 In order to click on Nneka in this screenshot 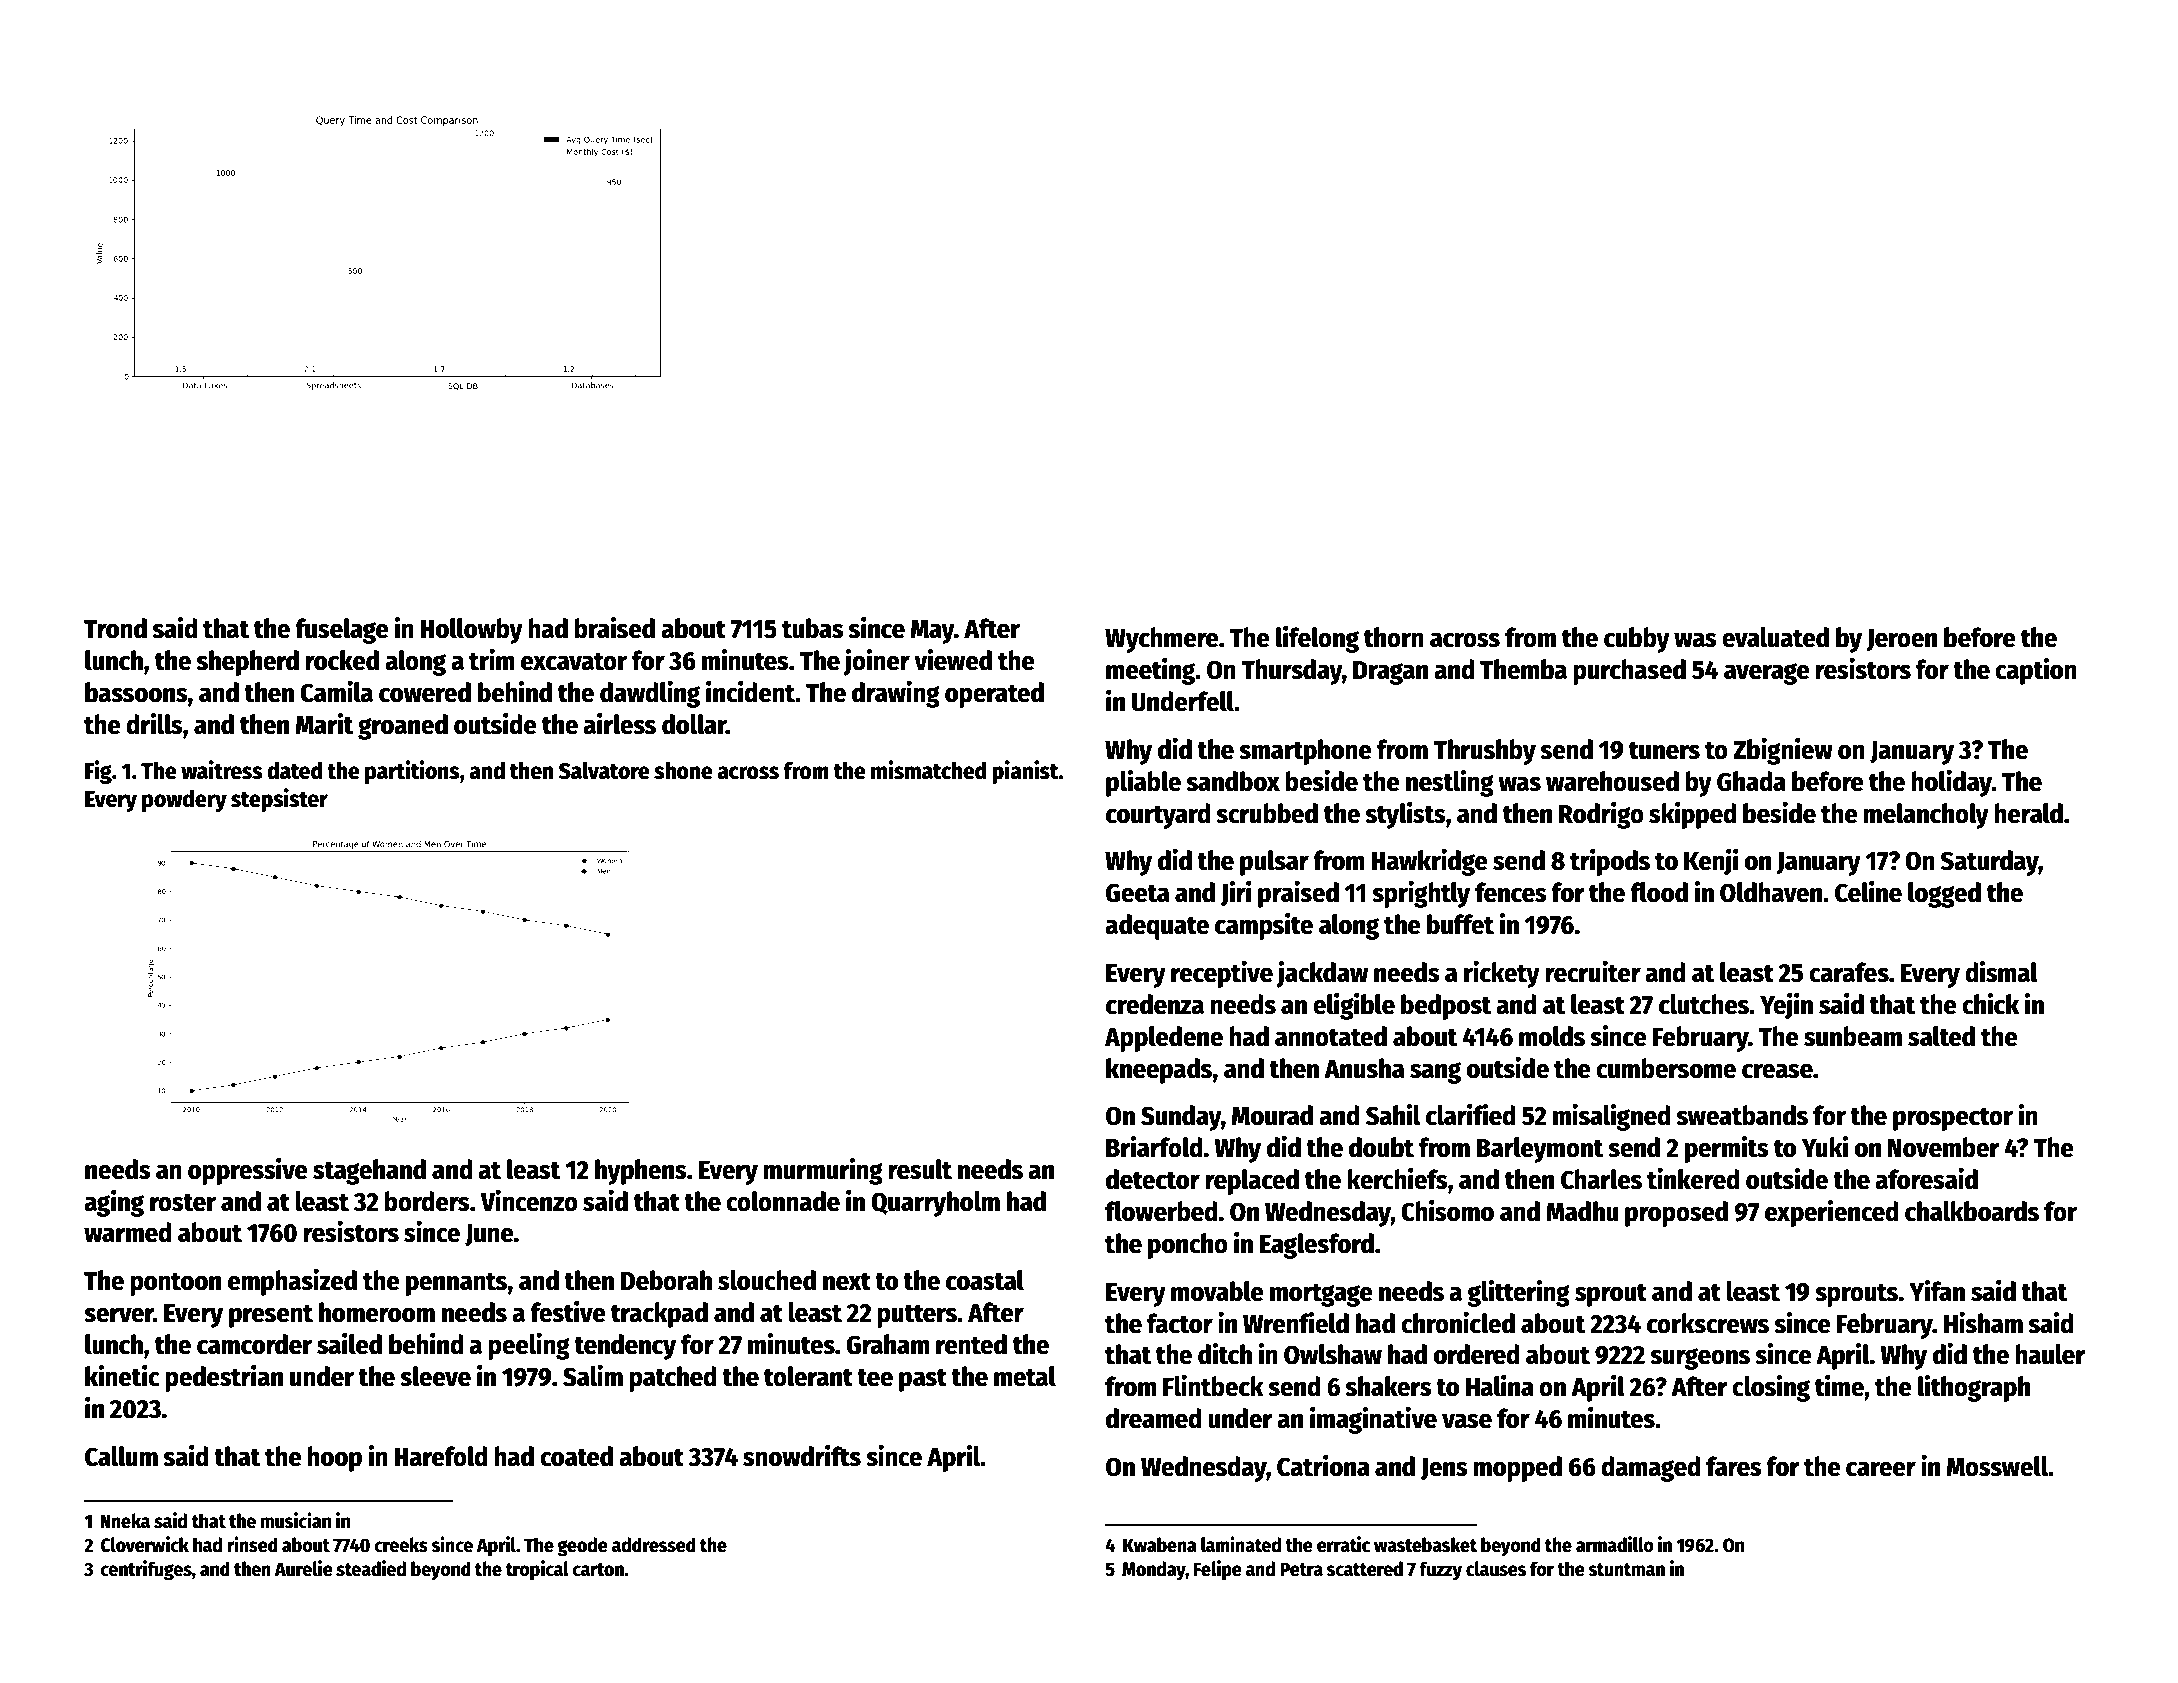, I will do `click(125, 1521)`.
